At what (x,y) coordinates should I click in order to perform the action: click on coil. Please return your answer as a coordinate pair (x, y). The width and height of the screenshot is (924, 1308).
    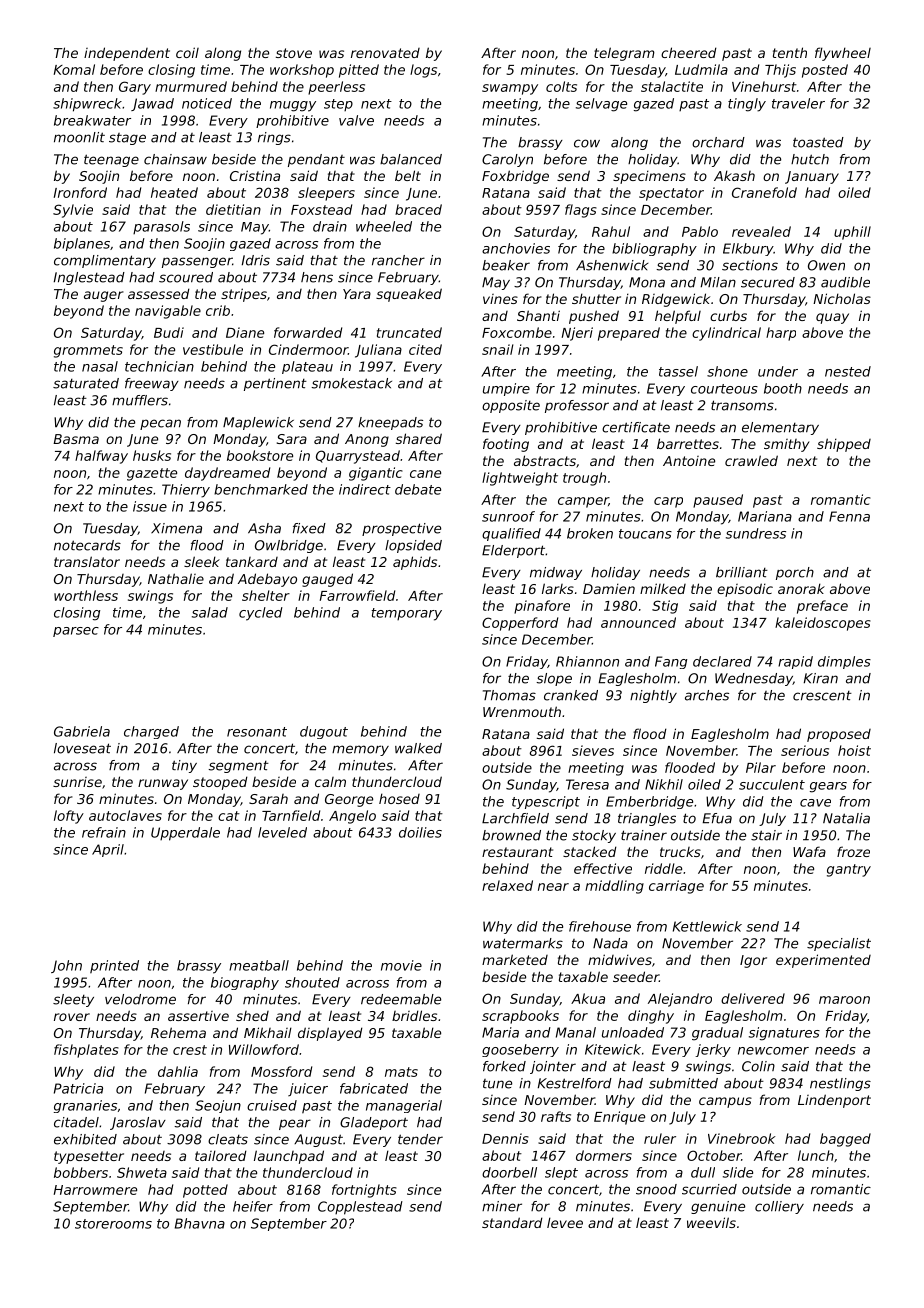
    Looking at the image, I should click on (187, 52).
